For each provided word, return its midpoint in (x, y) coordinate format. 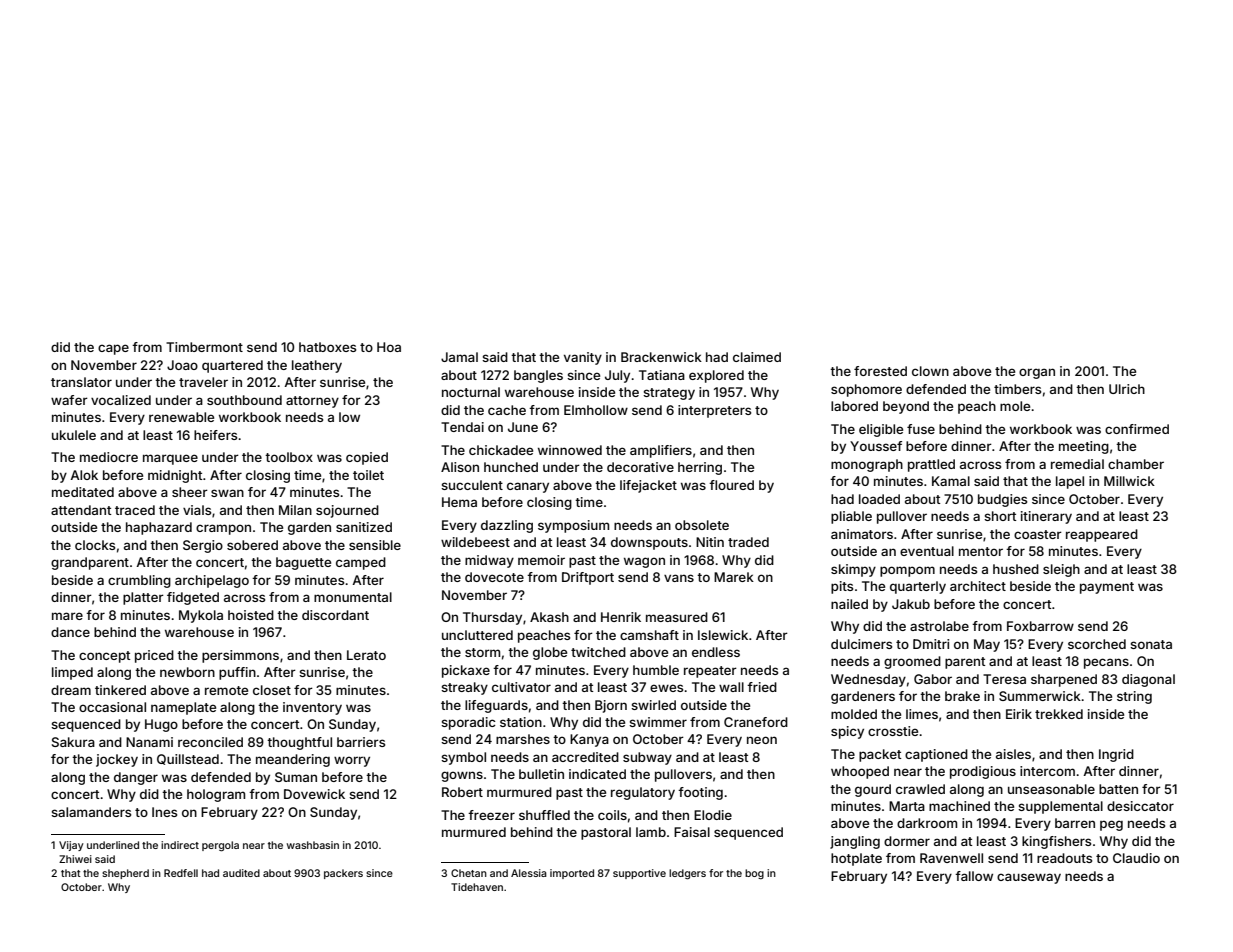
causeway (1029, 878)
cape (113, 349)
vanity (583, 358)
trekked (1059, 714)
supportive (639, 874)
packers (343, 874)
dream (71, 690)
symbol (463, 758)
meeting (1084, 447)
